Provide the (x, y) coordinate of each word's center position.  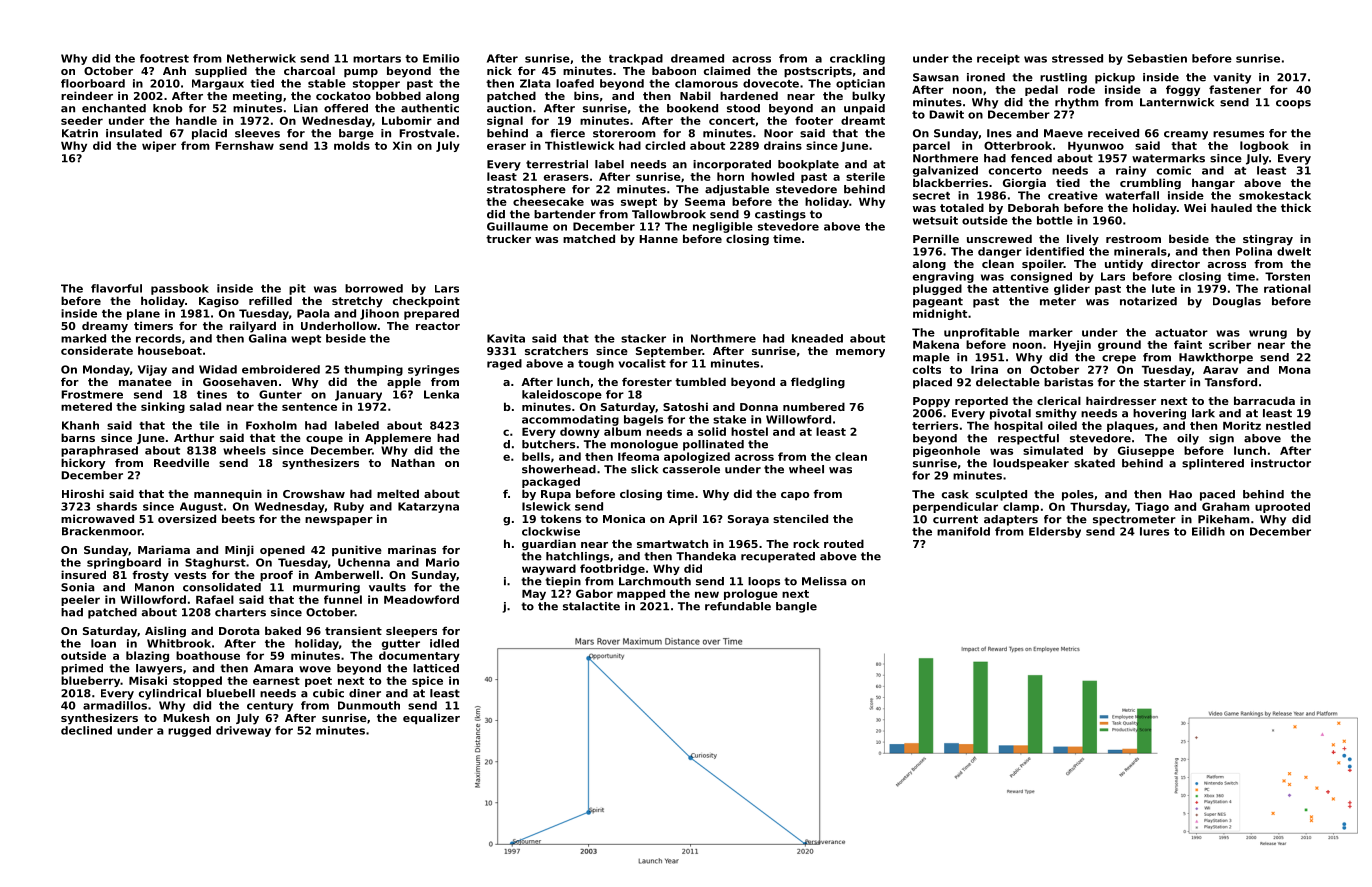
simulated (1053, 450)
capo (795, 496)
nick (499, 70)
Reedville (181, 462)
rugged (189, 731)
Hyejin (1072, 345)
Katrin (80, 133)
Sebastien (1157, 58)
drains (783, 145)
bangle (796, 607)
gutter (401, 645)
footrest (164, 58)
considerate (97, 350)
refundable (738, 606)
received (1113, 133)
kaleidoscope (562, 395)
